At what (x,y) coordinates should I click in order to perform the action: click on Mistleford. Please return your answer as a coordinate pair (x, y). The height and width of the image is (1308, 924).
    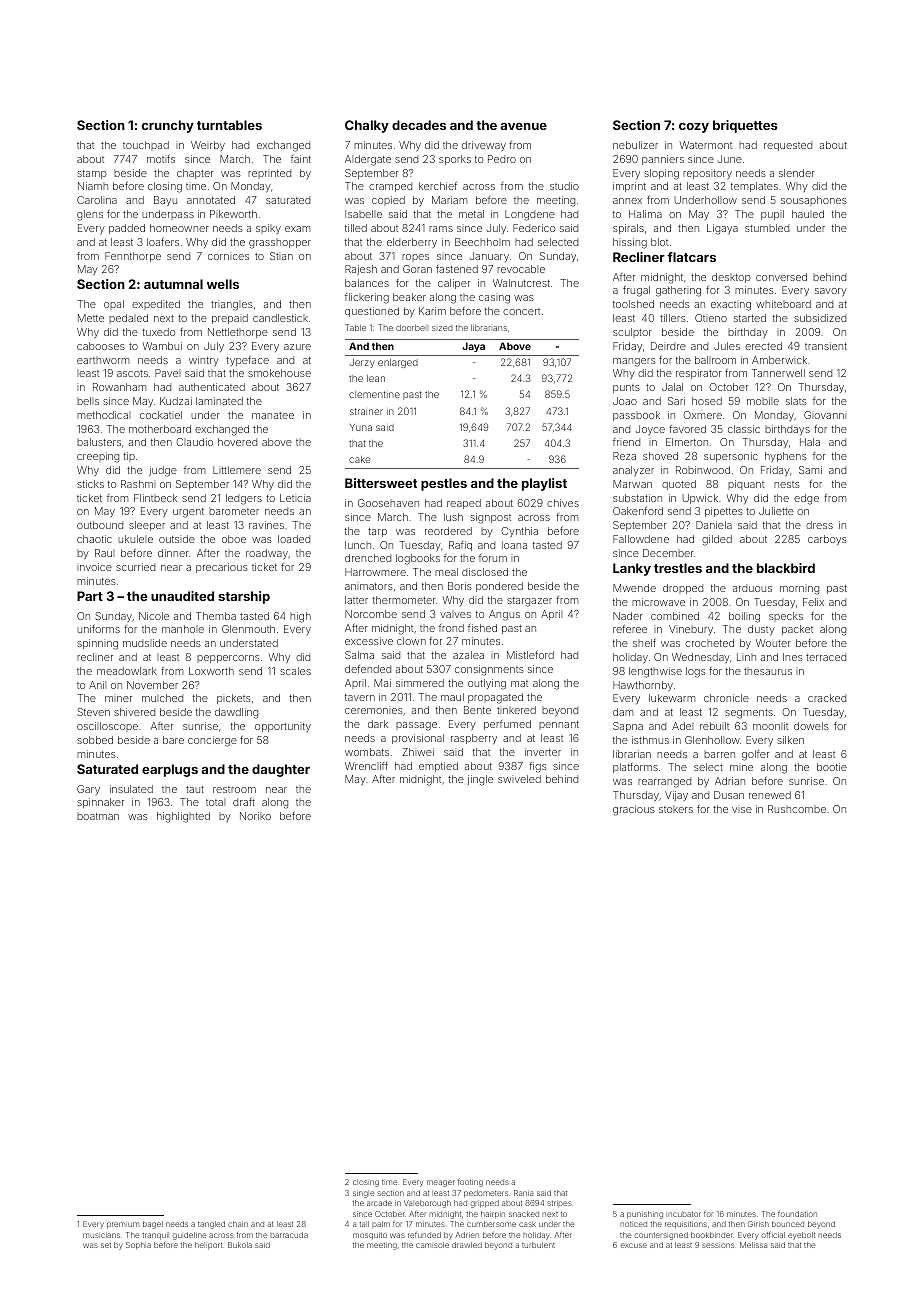
    Looking at the image, I should click on (530, 655).
